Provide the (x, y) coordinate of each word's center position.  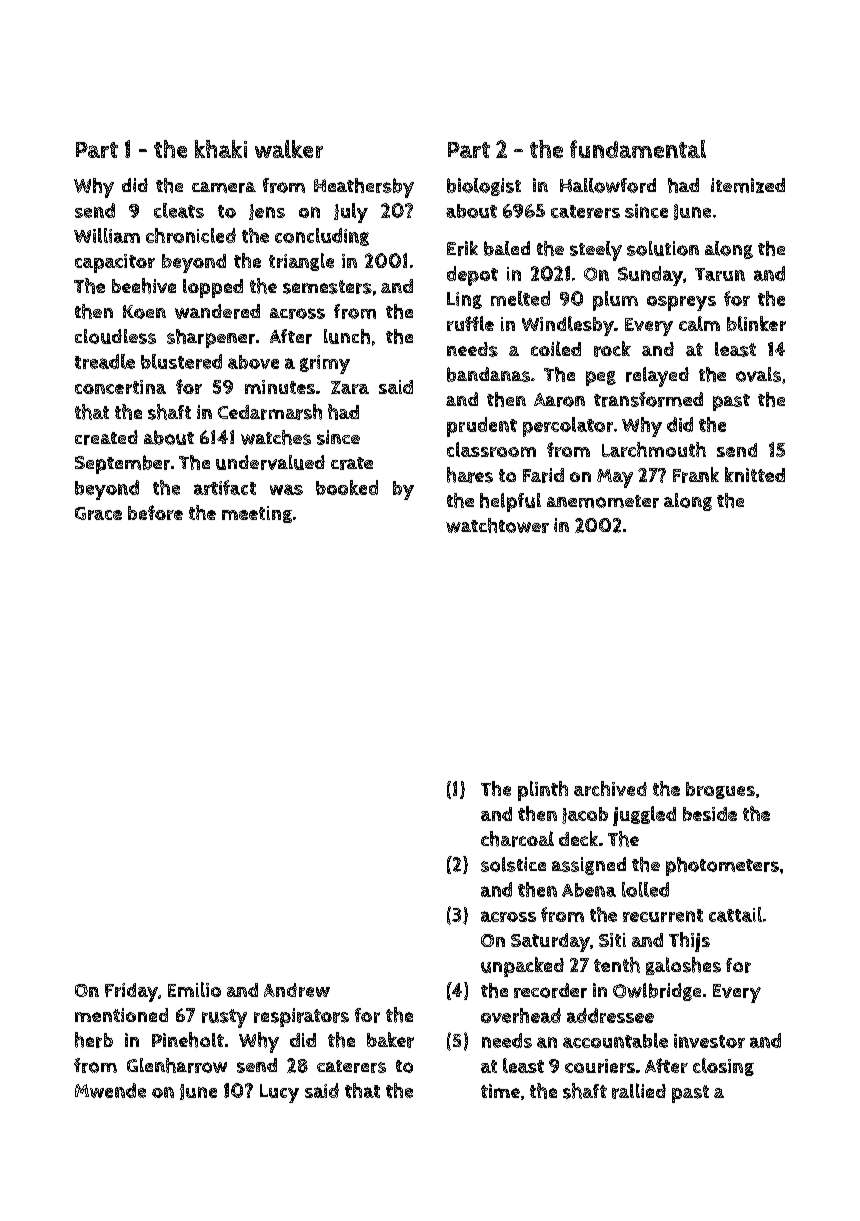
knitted (755, 474)
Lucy (279, 1093)
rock (612, 349)
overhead (521, 1015)
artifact (225, 487)
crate (352, 463)
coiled (556, 348)
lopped (213, 288)
